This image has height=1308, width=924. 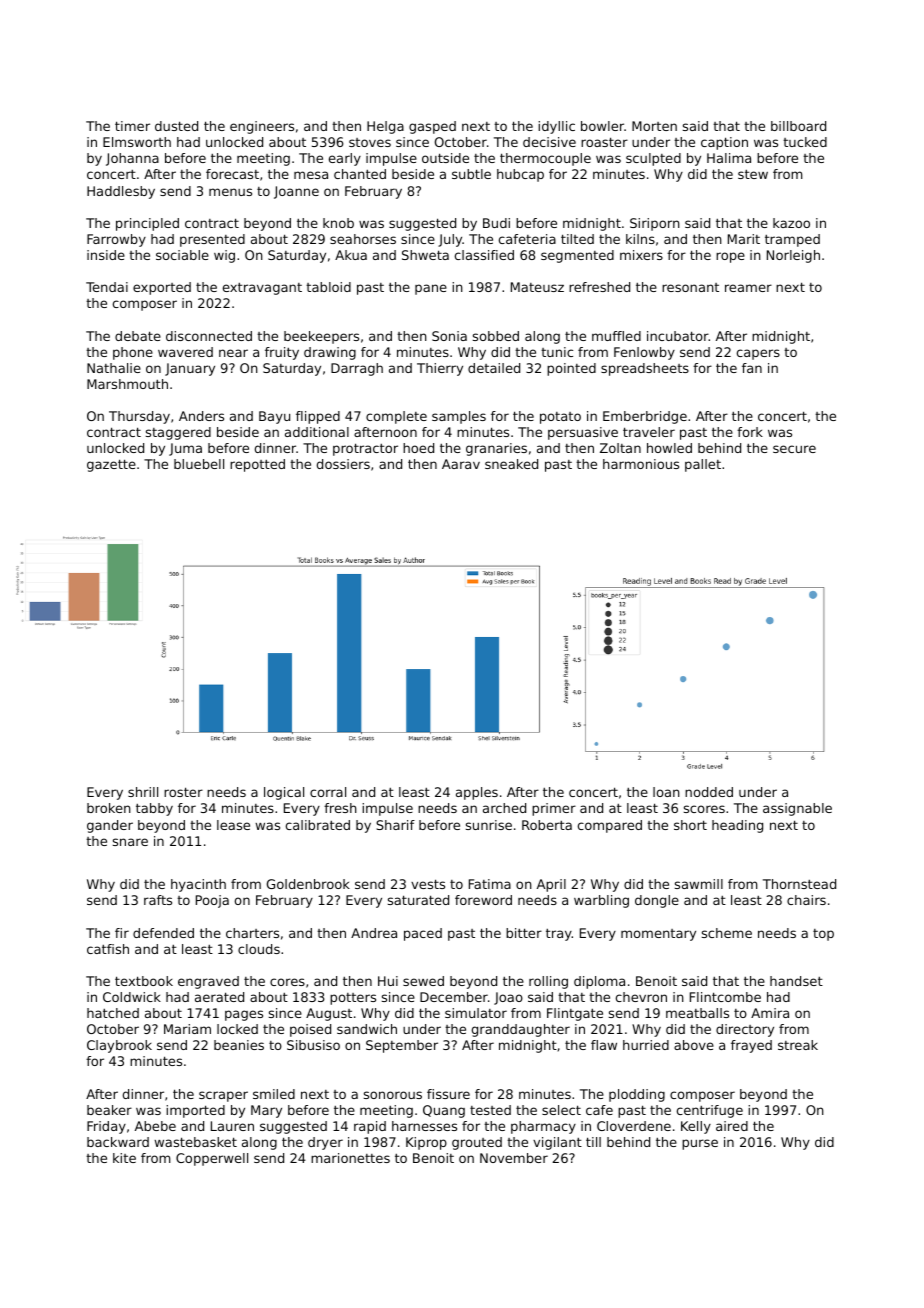 What do you see at coordinates (471, 174) in the image?
I see `subtle` at bounding box center [471, 174].
